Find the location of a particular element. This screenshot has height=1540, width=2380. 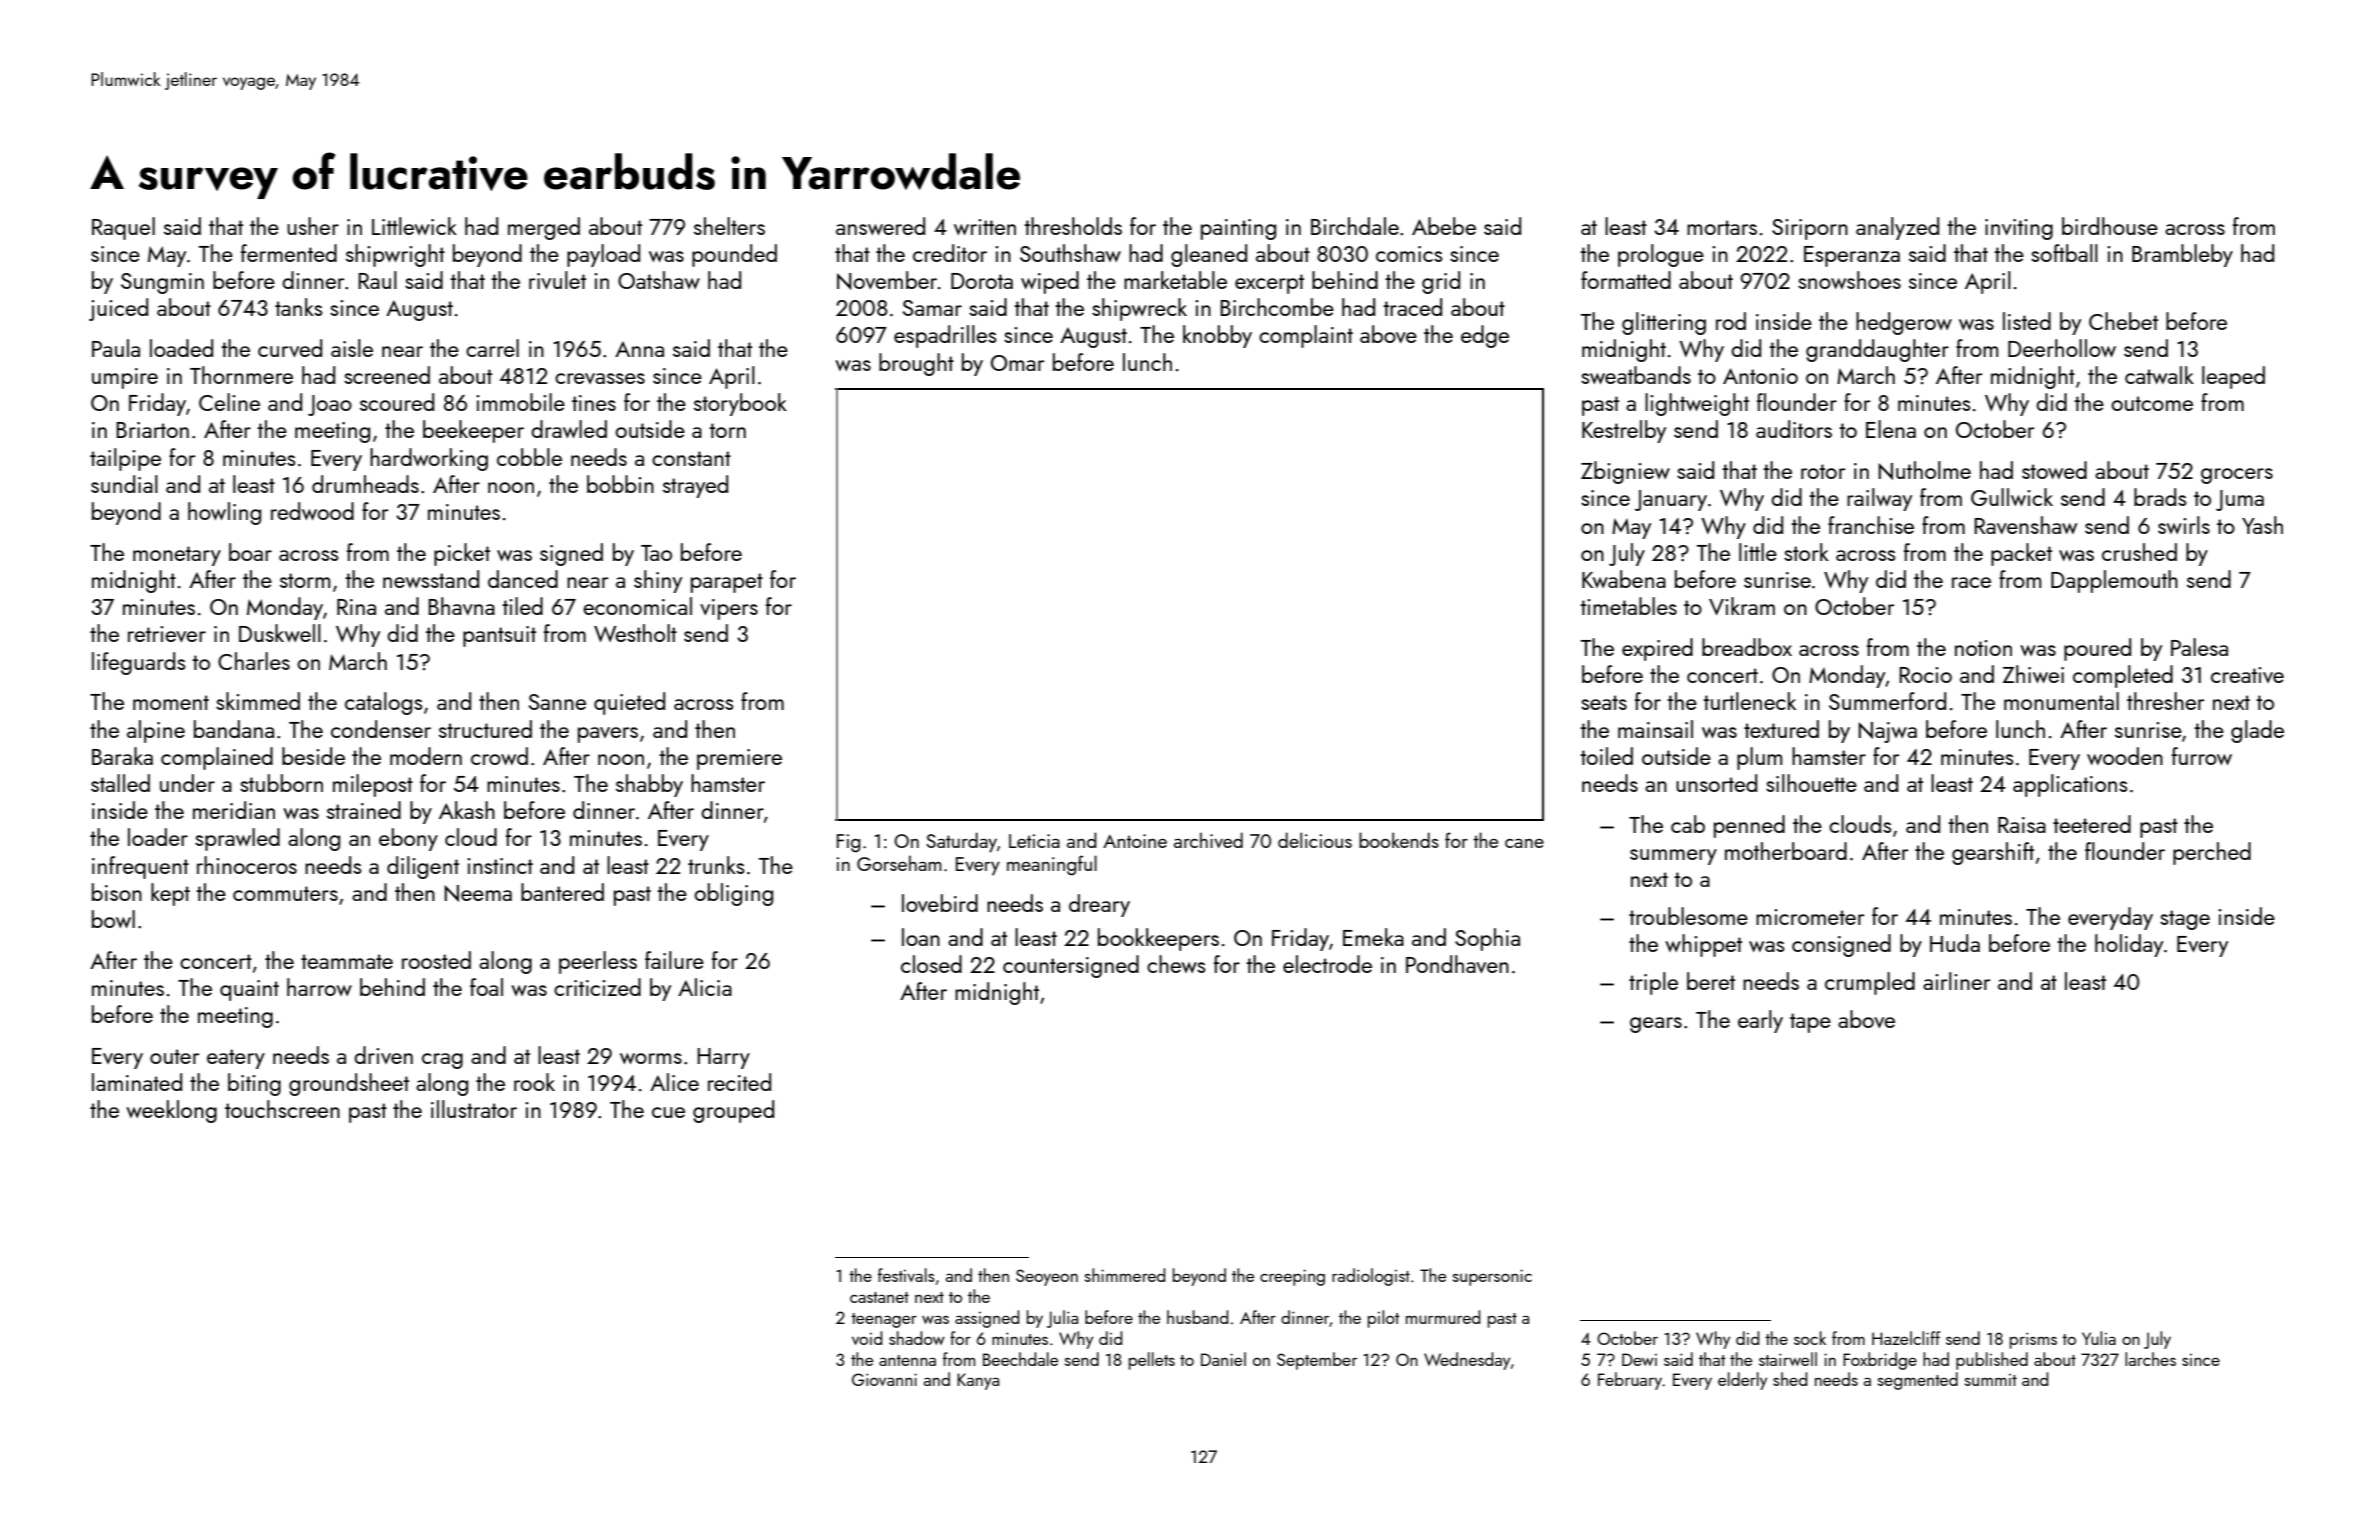

Giovanni is located at coordinates (884, 1379).
